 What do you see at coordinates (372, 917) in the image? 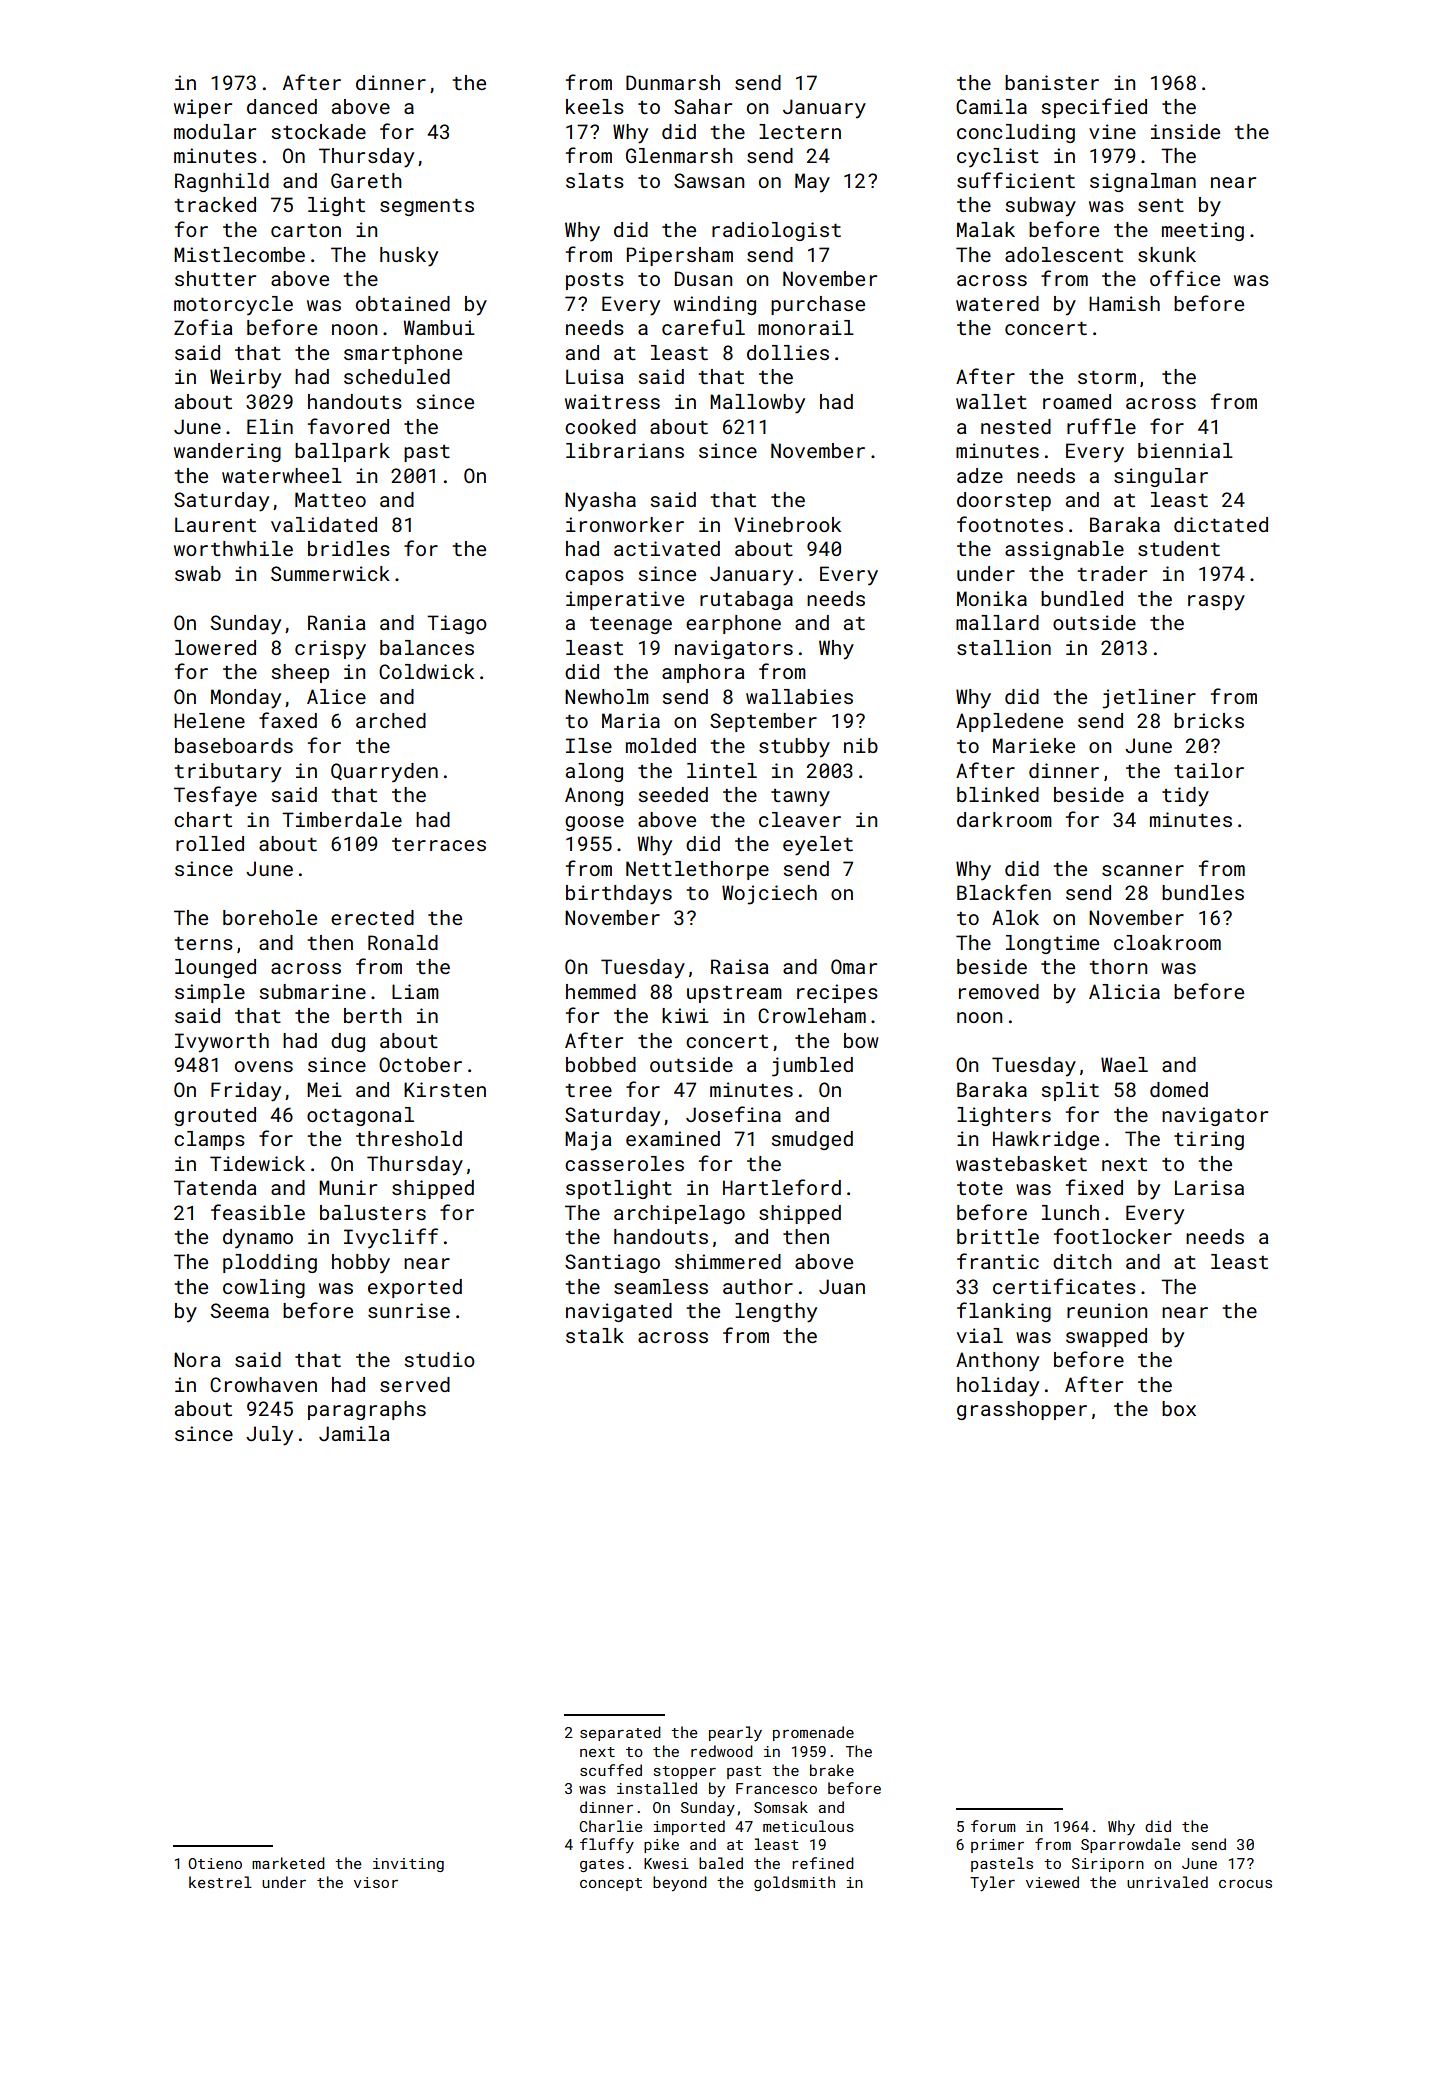
I see `erected` at bounding box center [372, 917].
